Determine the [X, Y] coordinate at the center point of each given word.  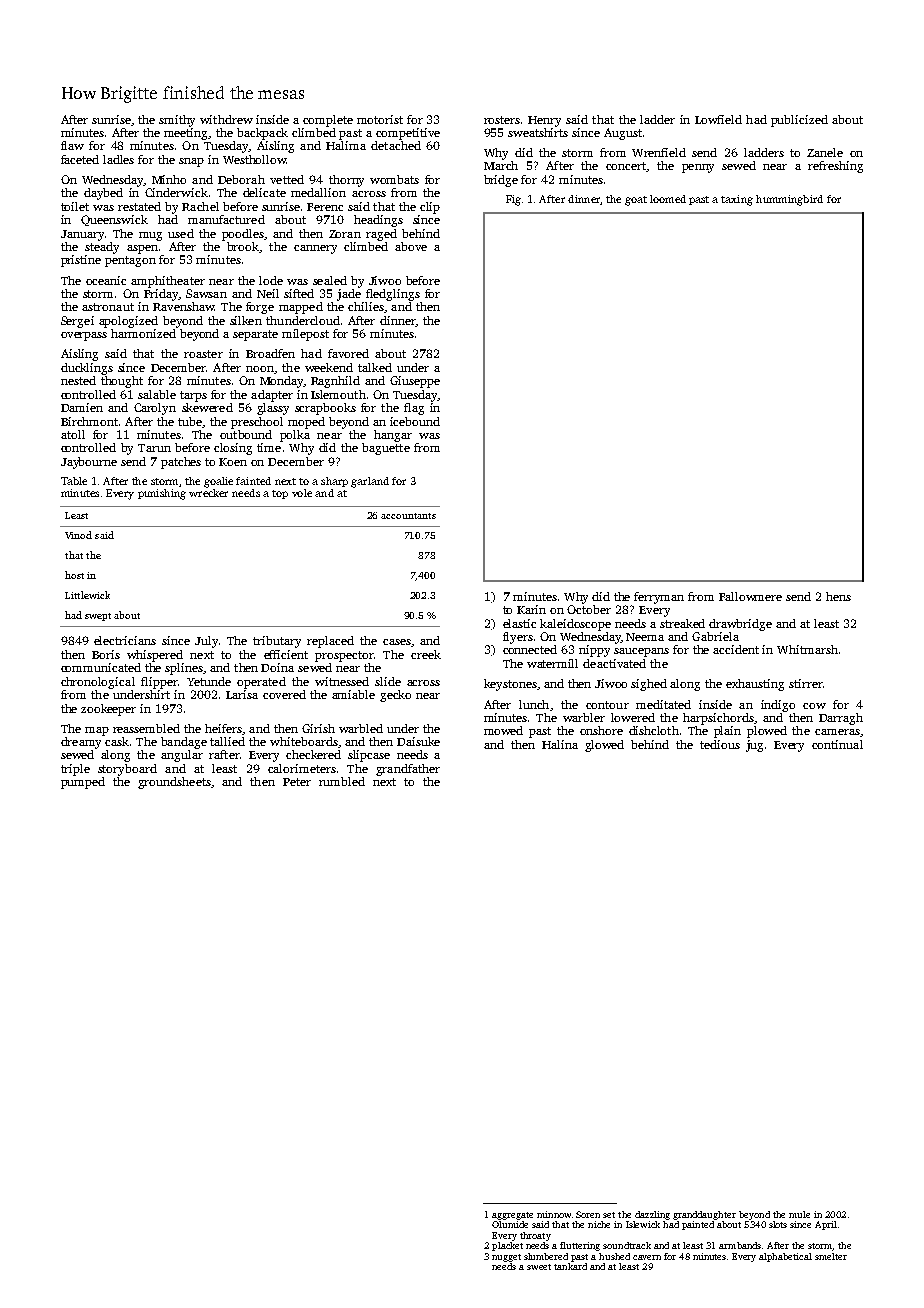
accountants [408, 516]
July [206, 642]
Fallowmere [750, 596]
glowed [604, 746]
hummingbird [789, 200]
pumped [83, 783]
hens [838, 596]
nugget [506, 1258]
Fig [513, 200]
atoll [73, 434]
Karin [531, 609]
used [181, 233]
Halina [560, 744]
